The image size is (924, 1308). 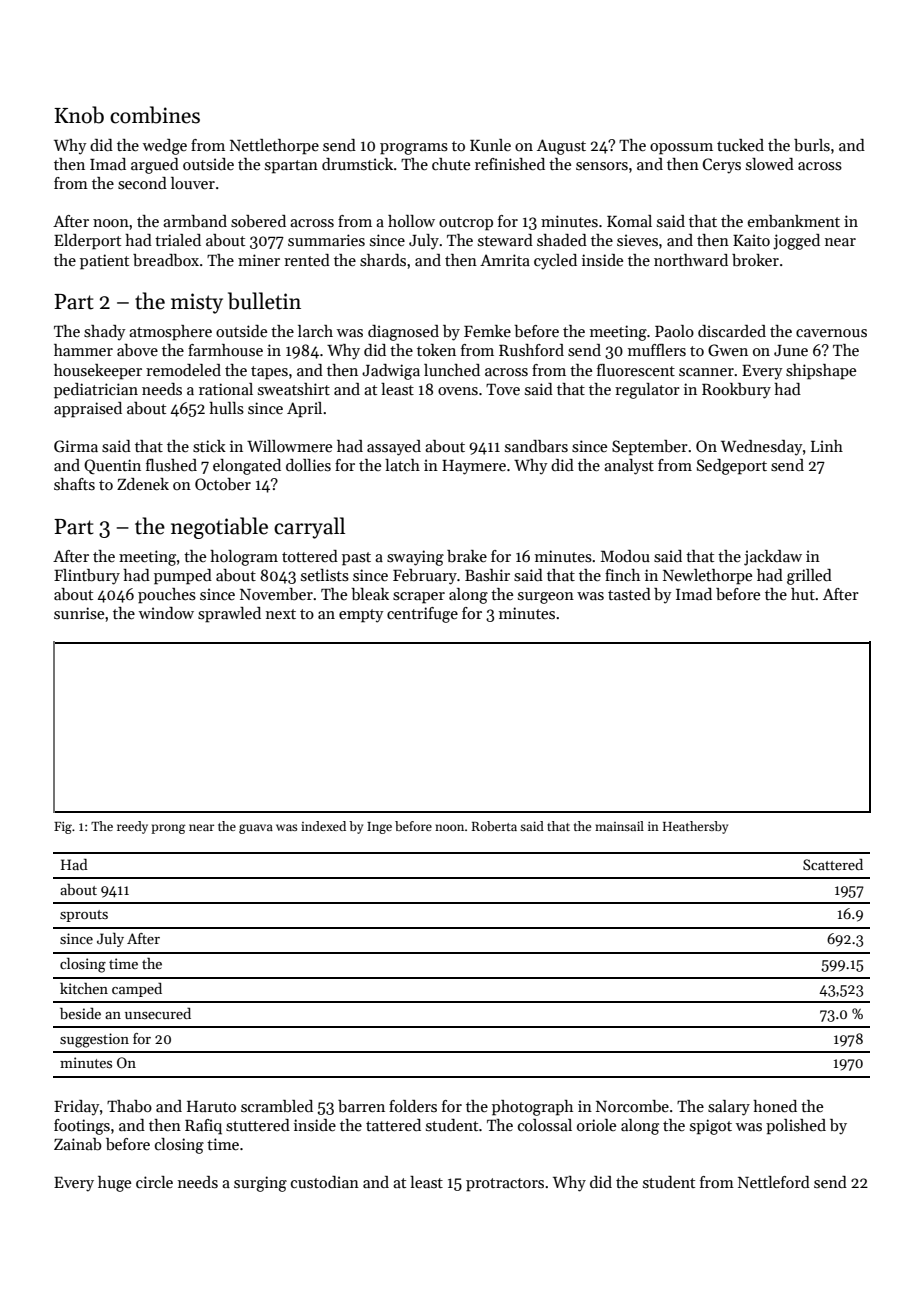 What do you see at coordinates (87, 242) in the page?
I see `Elderport` at bounding box center [87, 242].
